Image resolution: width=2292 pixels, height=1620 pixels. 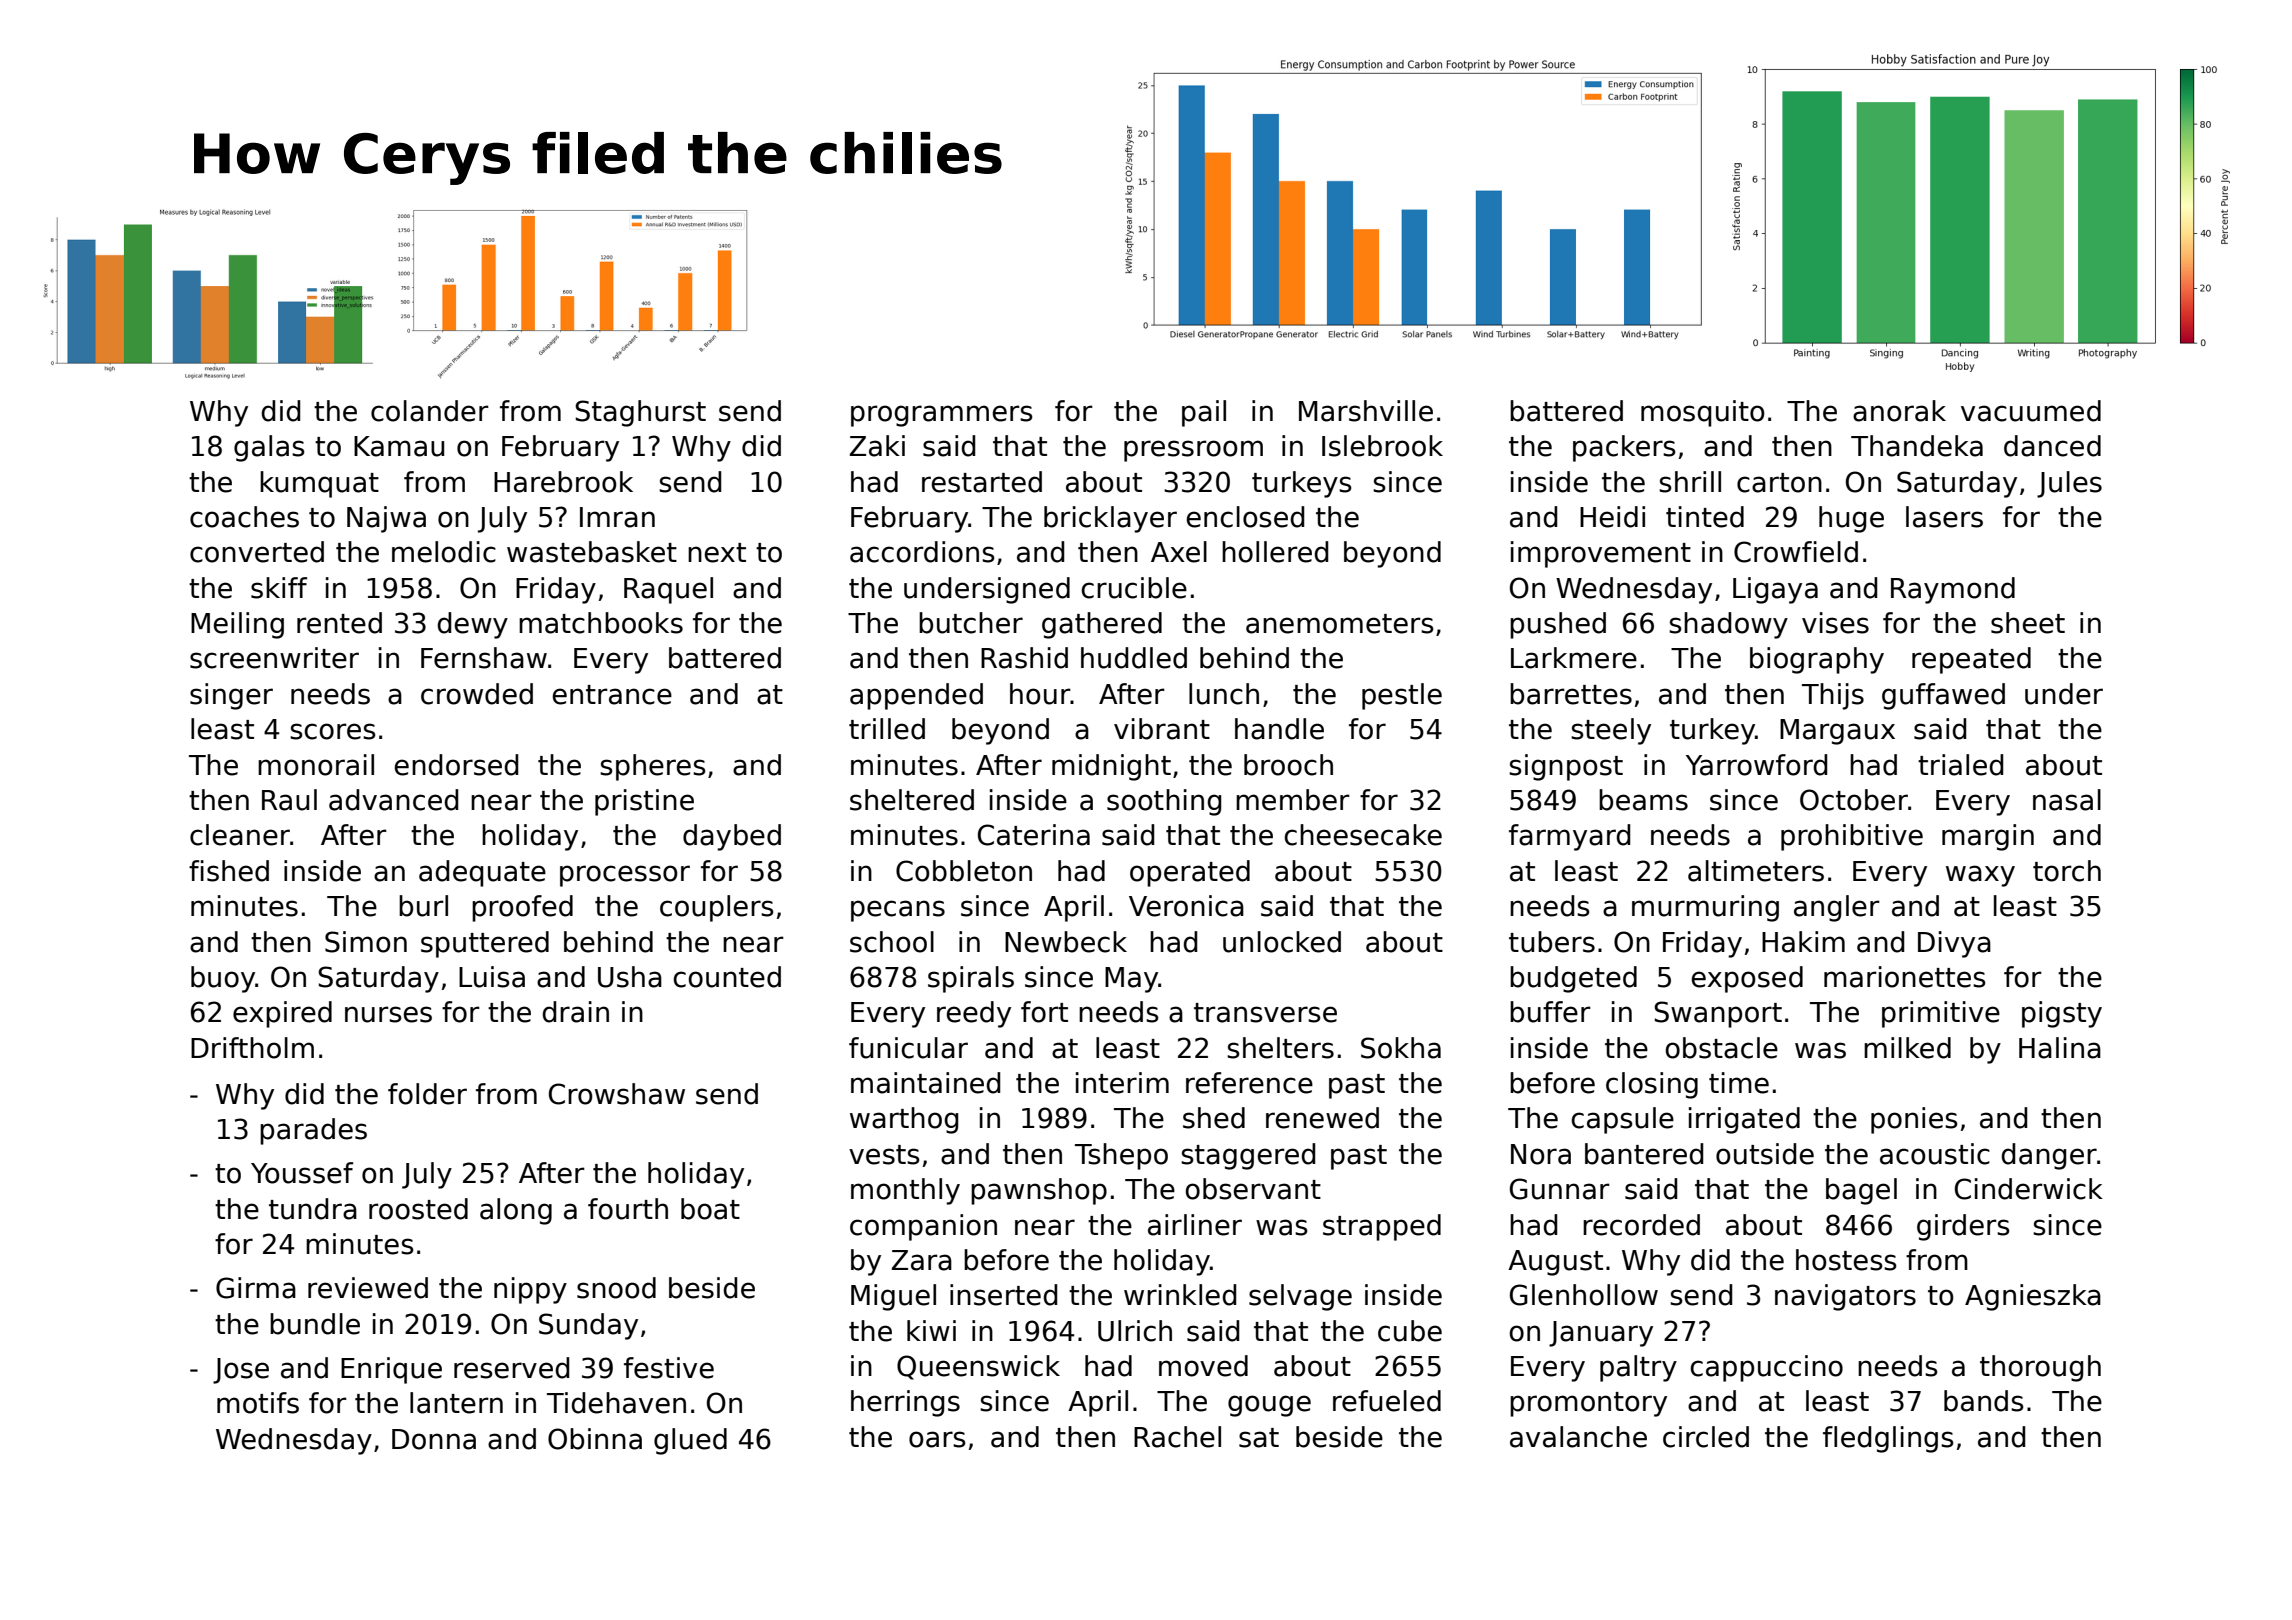 What do you see at coordinates (1363, 835) in the screenshot?
I see `cheesecake` at bounding box center [1363, 835].
